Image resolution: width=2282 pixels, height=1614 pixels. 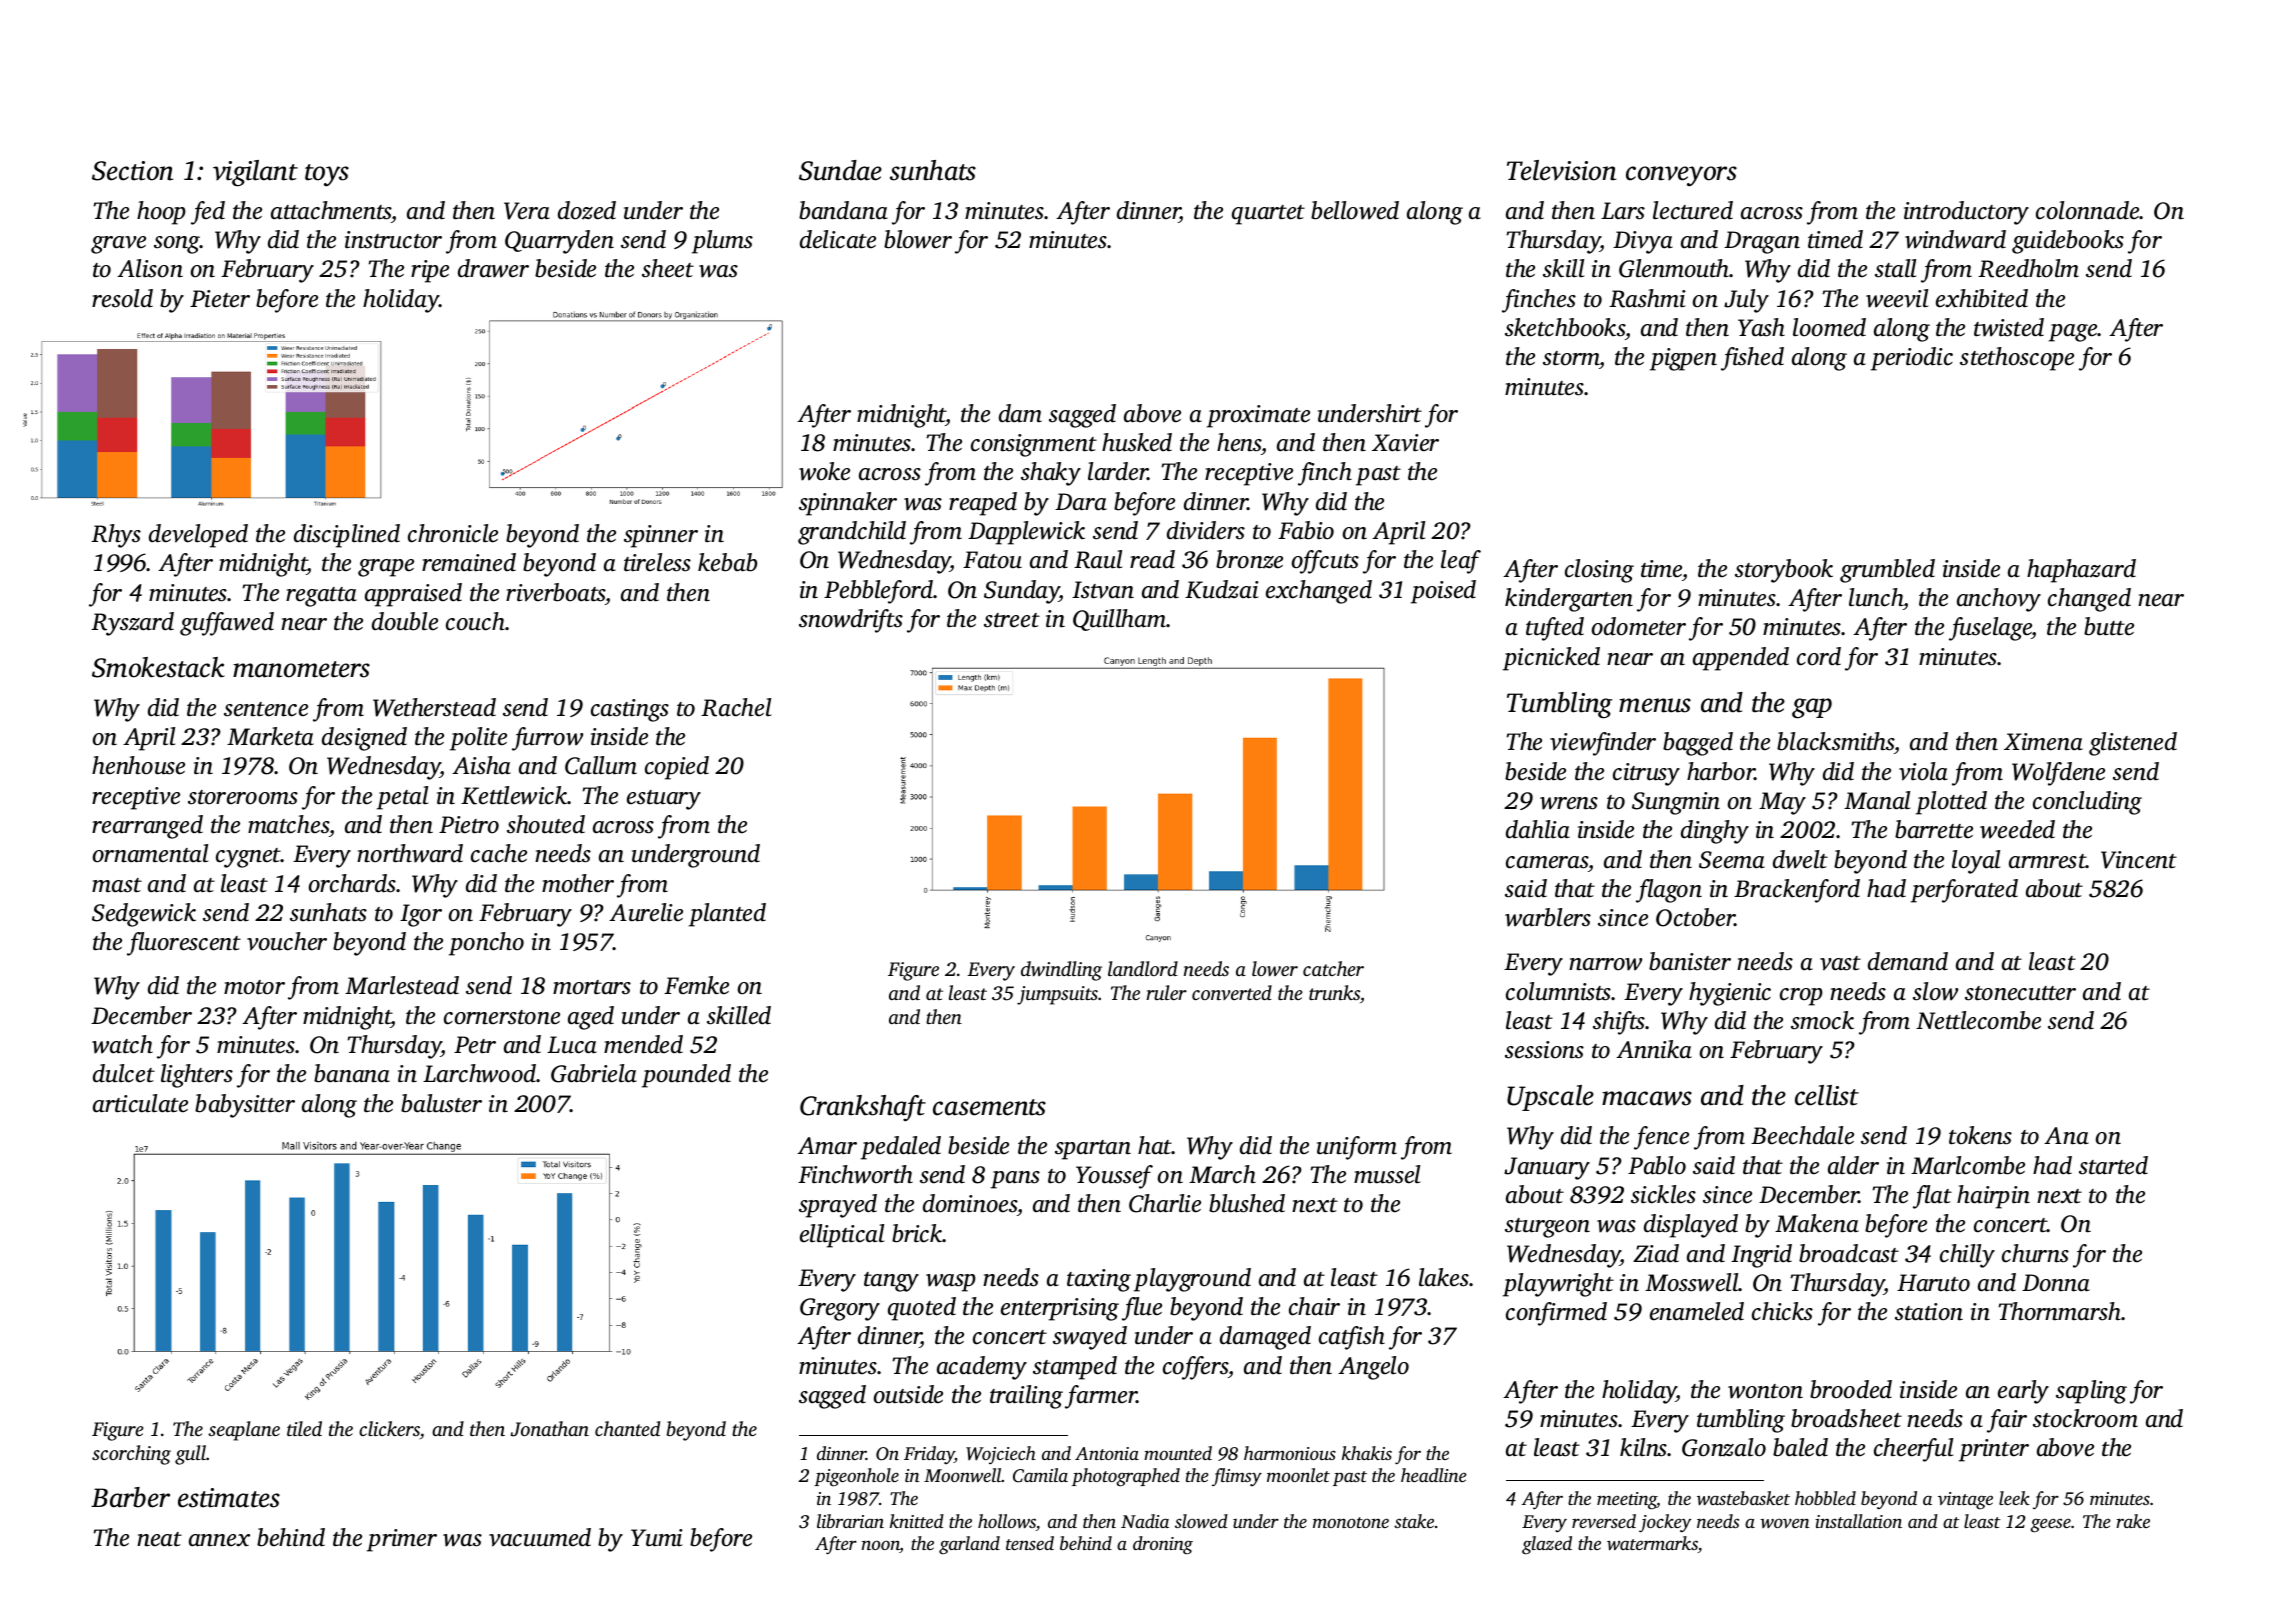 I want to click on stethoscope, so click(x=2017, y=359).
